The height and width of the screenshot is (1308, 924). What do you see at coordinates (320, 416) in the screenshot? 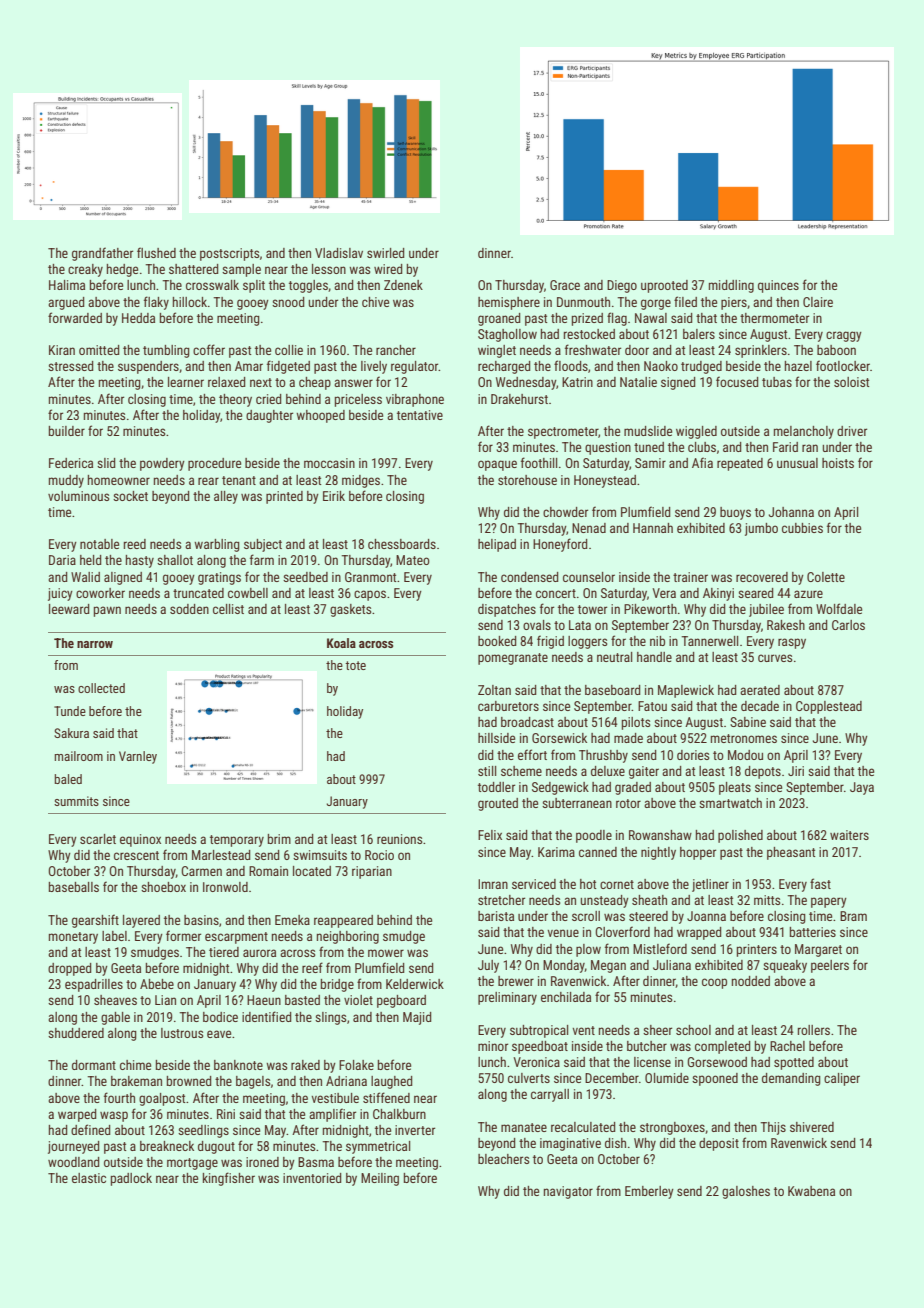
I see `whooped` at bounding box center [320, 416].
